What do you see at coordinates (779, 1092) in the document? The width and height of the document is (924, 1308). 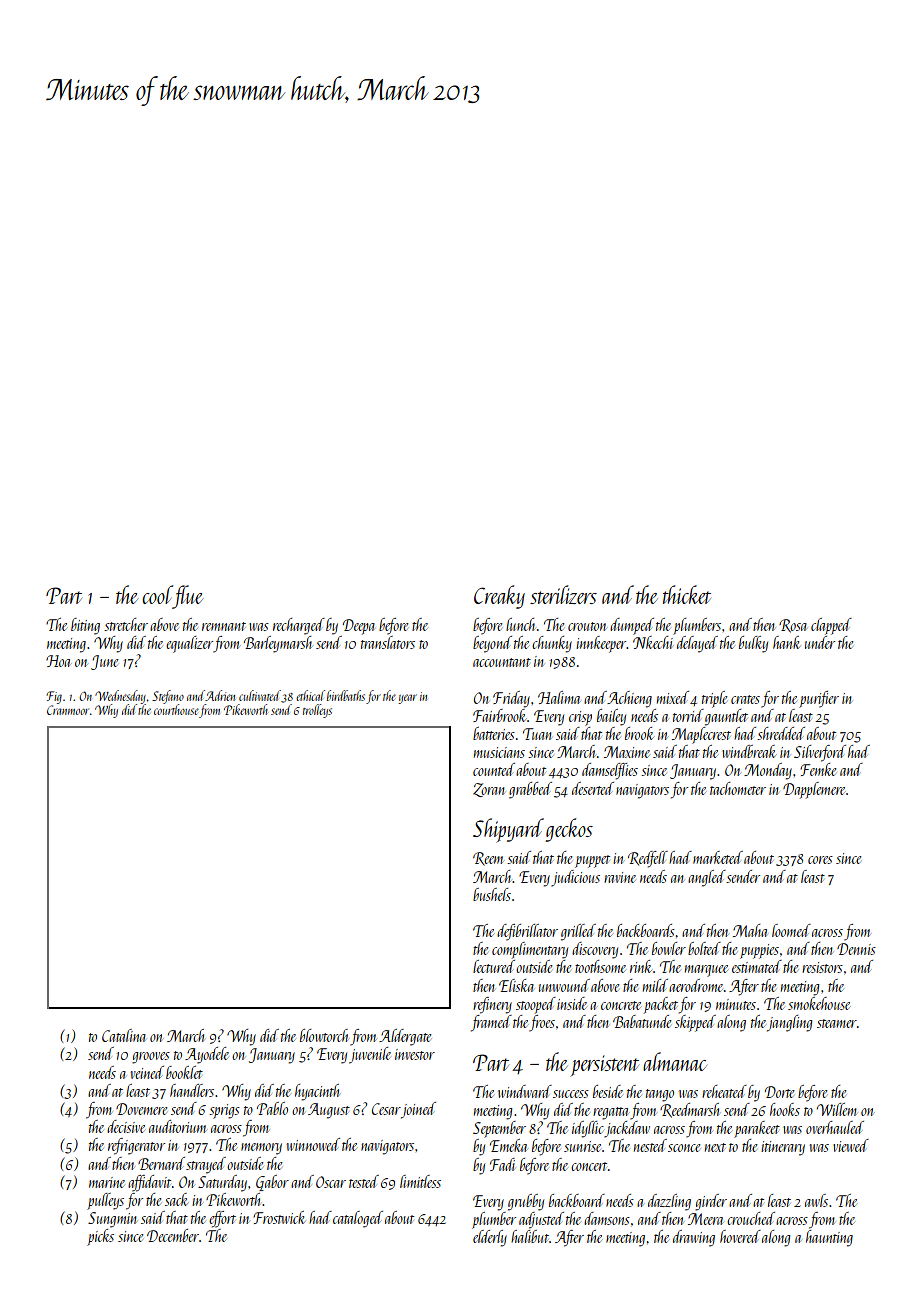 I see `Dorte` at bounding box center [779, 1092].
